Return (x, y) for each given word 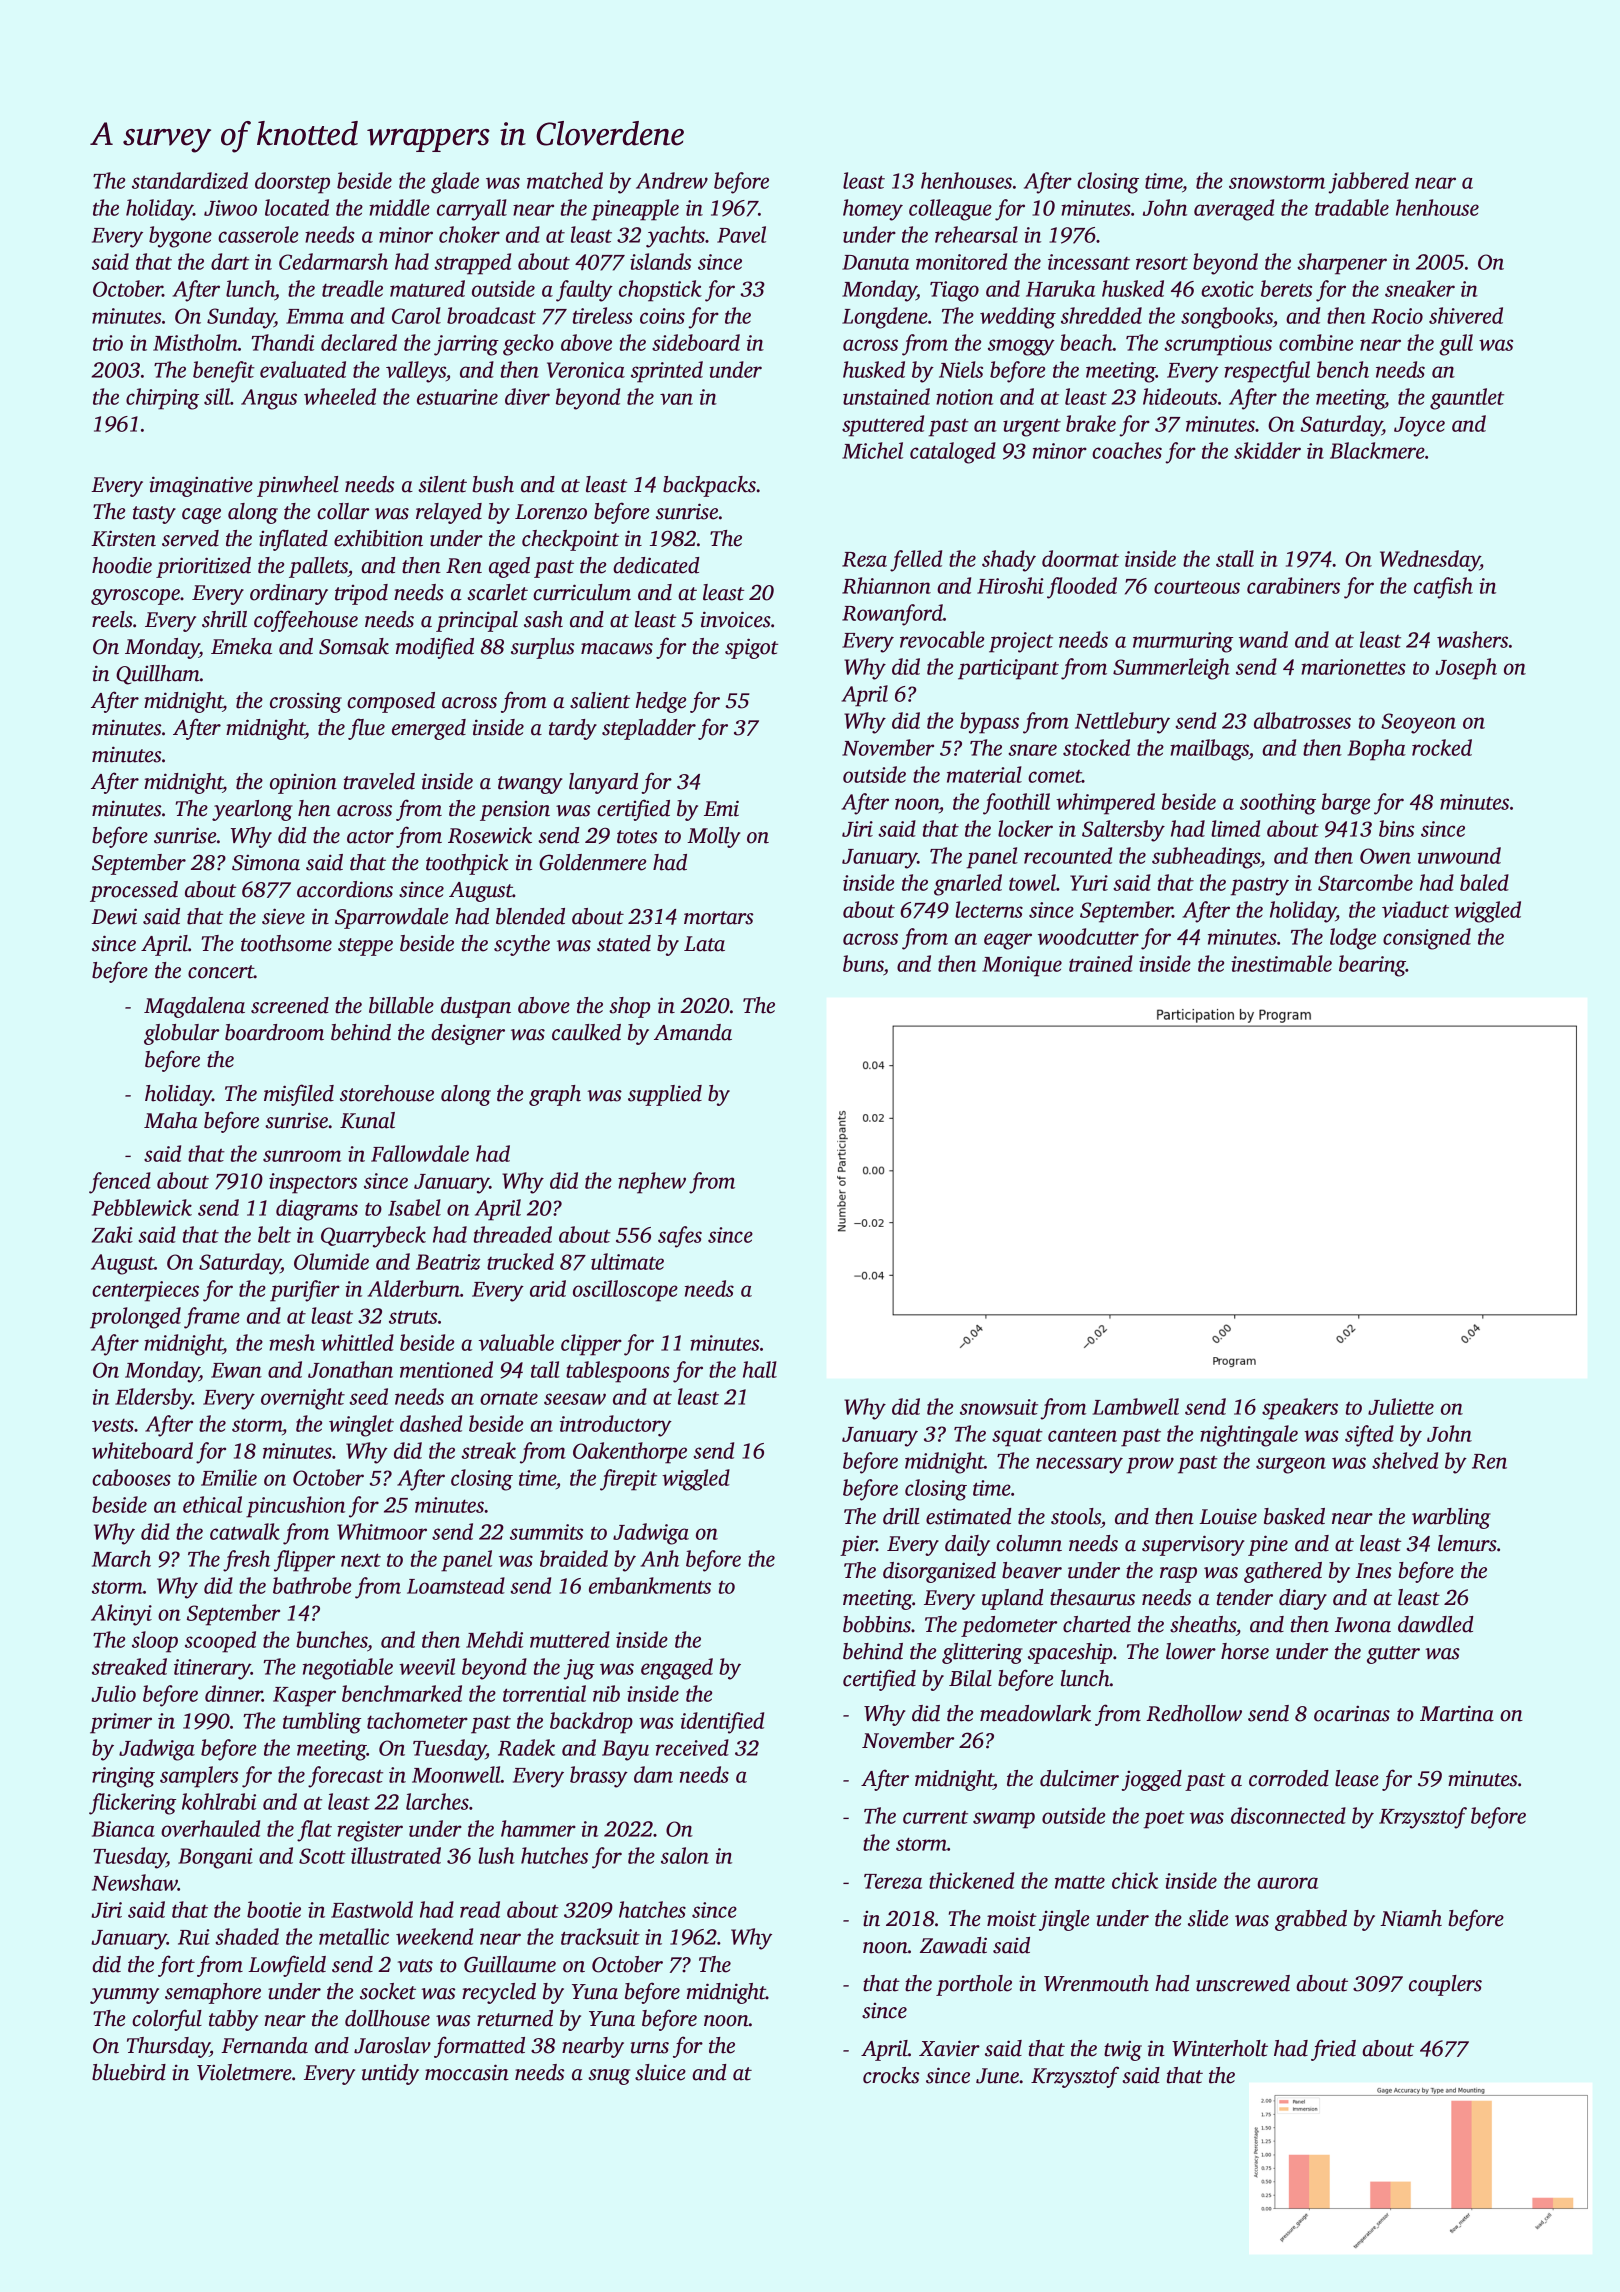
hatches (652, 1909)
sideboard (696, 342)
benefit (224, 372)
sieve (283, 916)
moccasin (467, 2072)
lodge (1353, 939)
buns (863, 963)
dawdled (1436, 1624)
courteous (1197, 587)
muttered (570, 1639)
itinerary (212, 1669)
